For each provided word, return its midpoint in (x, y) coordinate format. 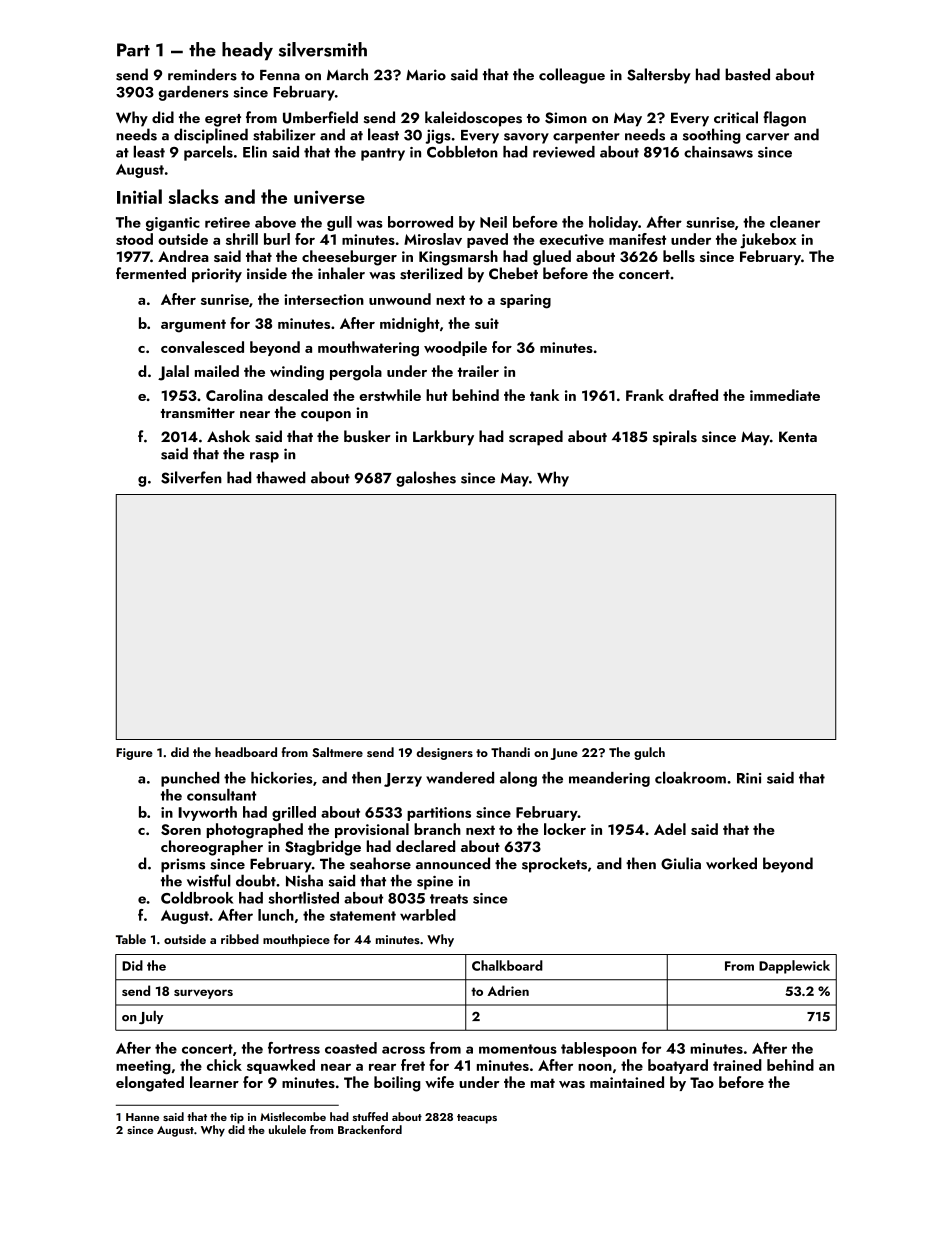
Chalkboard (507, 965)
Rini (749, 778)
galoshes (426, 479)
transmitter (198, 413)
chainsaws (718, 152)
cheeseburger (349, 258)
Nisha (304, 880)
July (151, 1017)
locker (565, 829)
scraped (536, 438)
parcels (208, 153)
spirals (675, 438)
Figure (134, 754)
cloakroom (690, 777)
